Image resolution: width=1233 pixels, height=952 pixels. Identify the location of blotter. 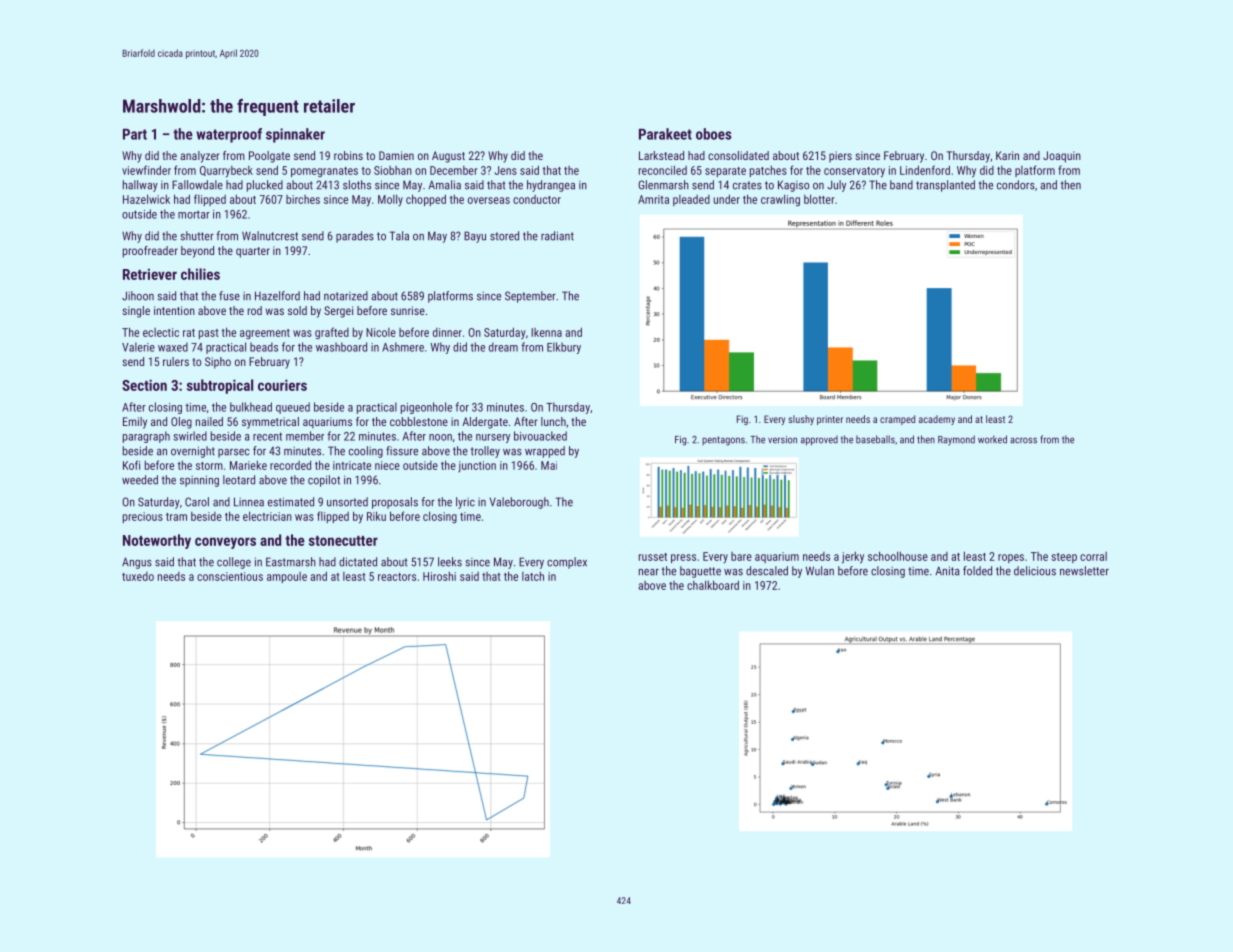
(819, 199).
